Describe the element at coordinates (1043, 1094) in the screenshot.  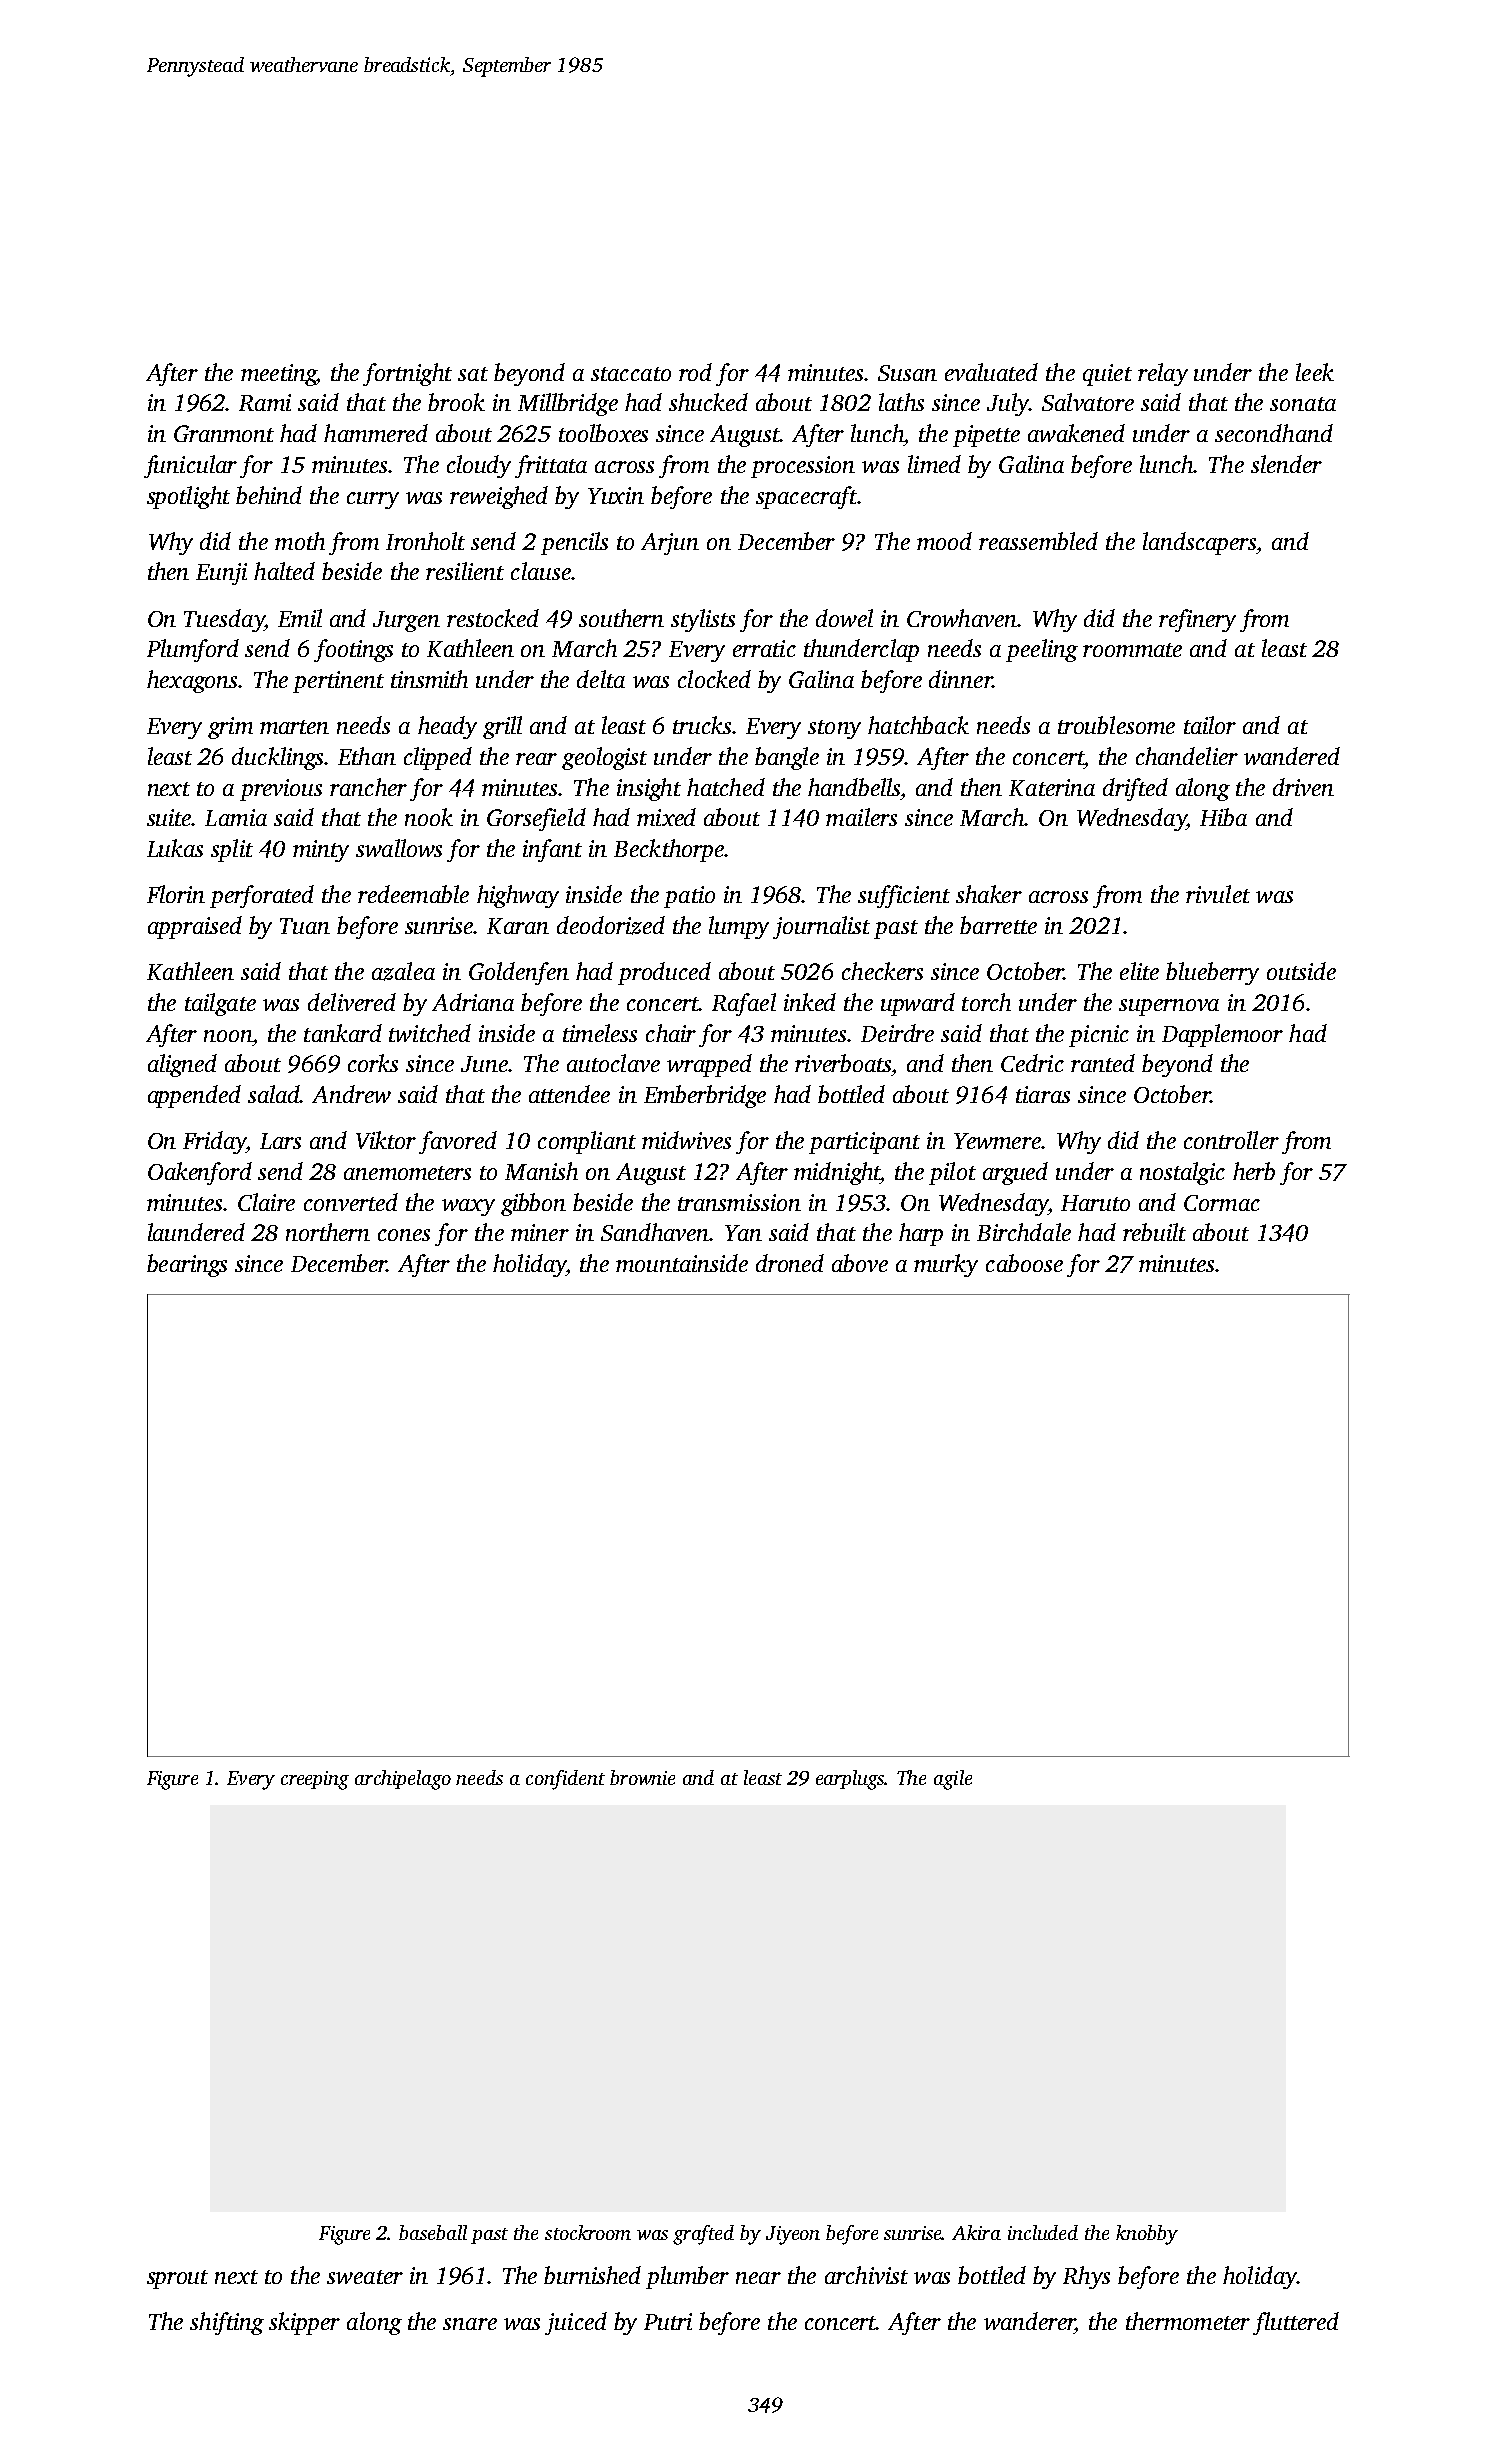
I see `tiaras` at that location.
